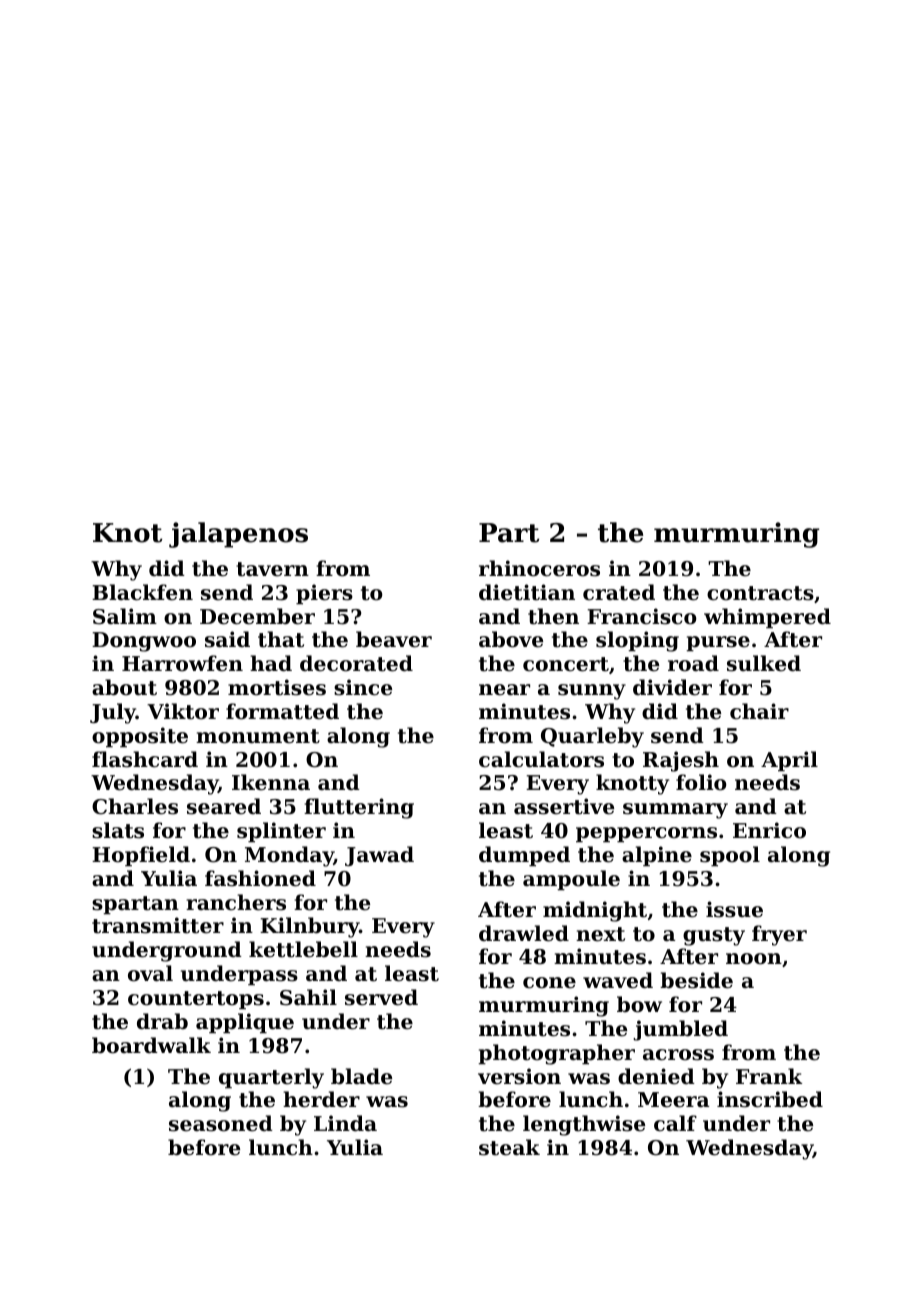 The height and width of the screenshot is (1311, 924). What do you see at coordinates (681, 761) in the screenshot?
I see `Rajesh` at bounding box center [681, 761].
